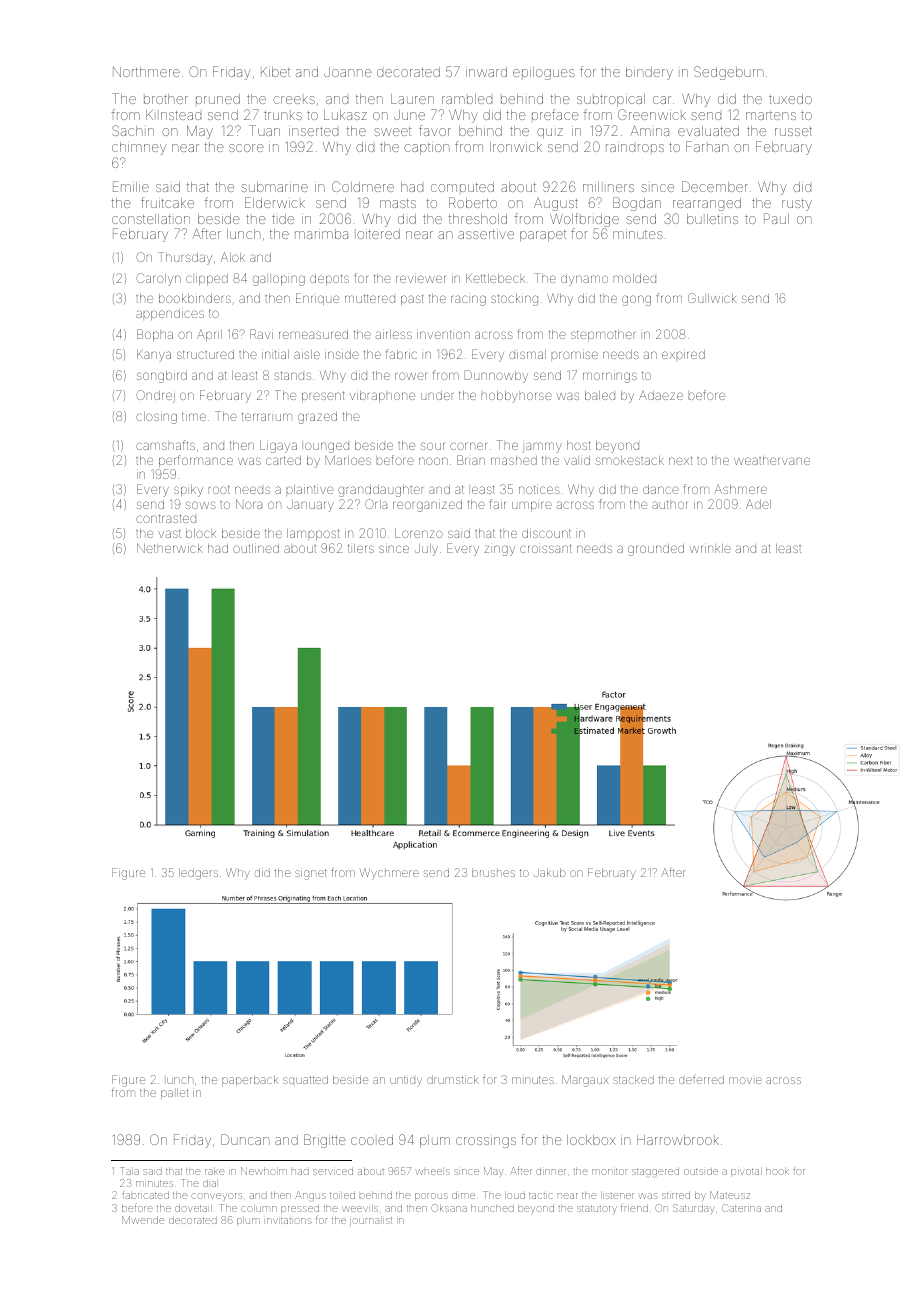 This document has height=1308, width=924. What do you see at coordinates (745, 1080) in the document?
I see `movie` at bounding box center [745, 1080].
